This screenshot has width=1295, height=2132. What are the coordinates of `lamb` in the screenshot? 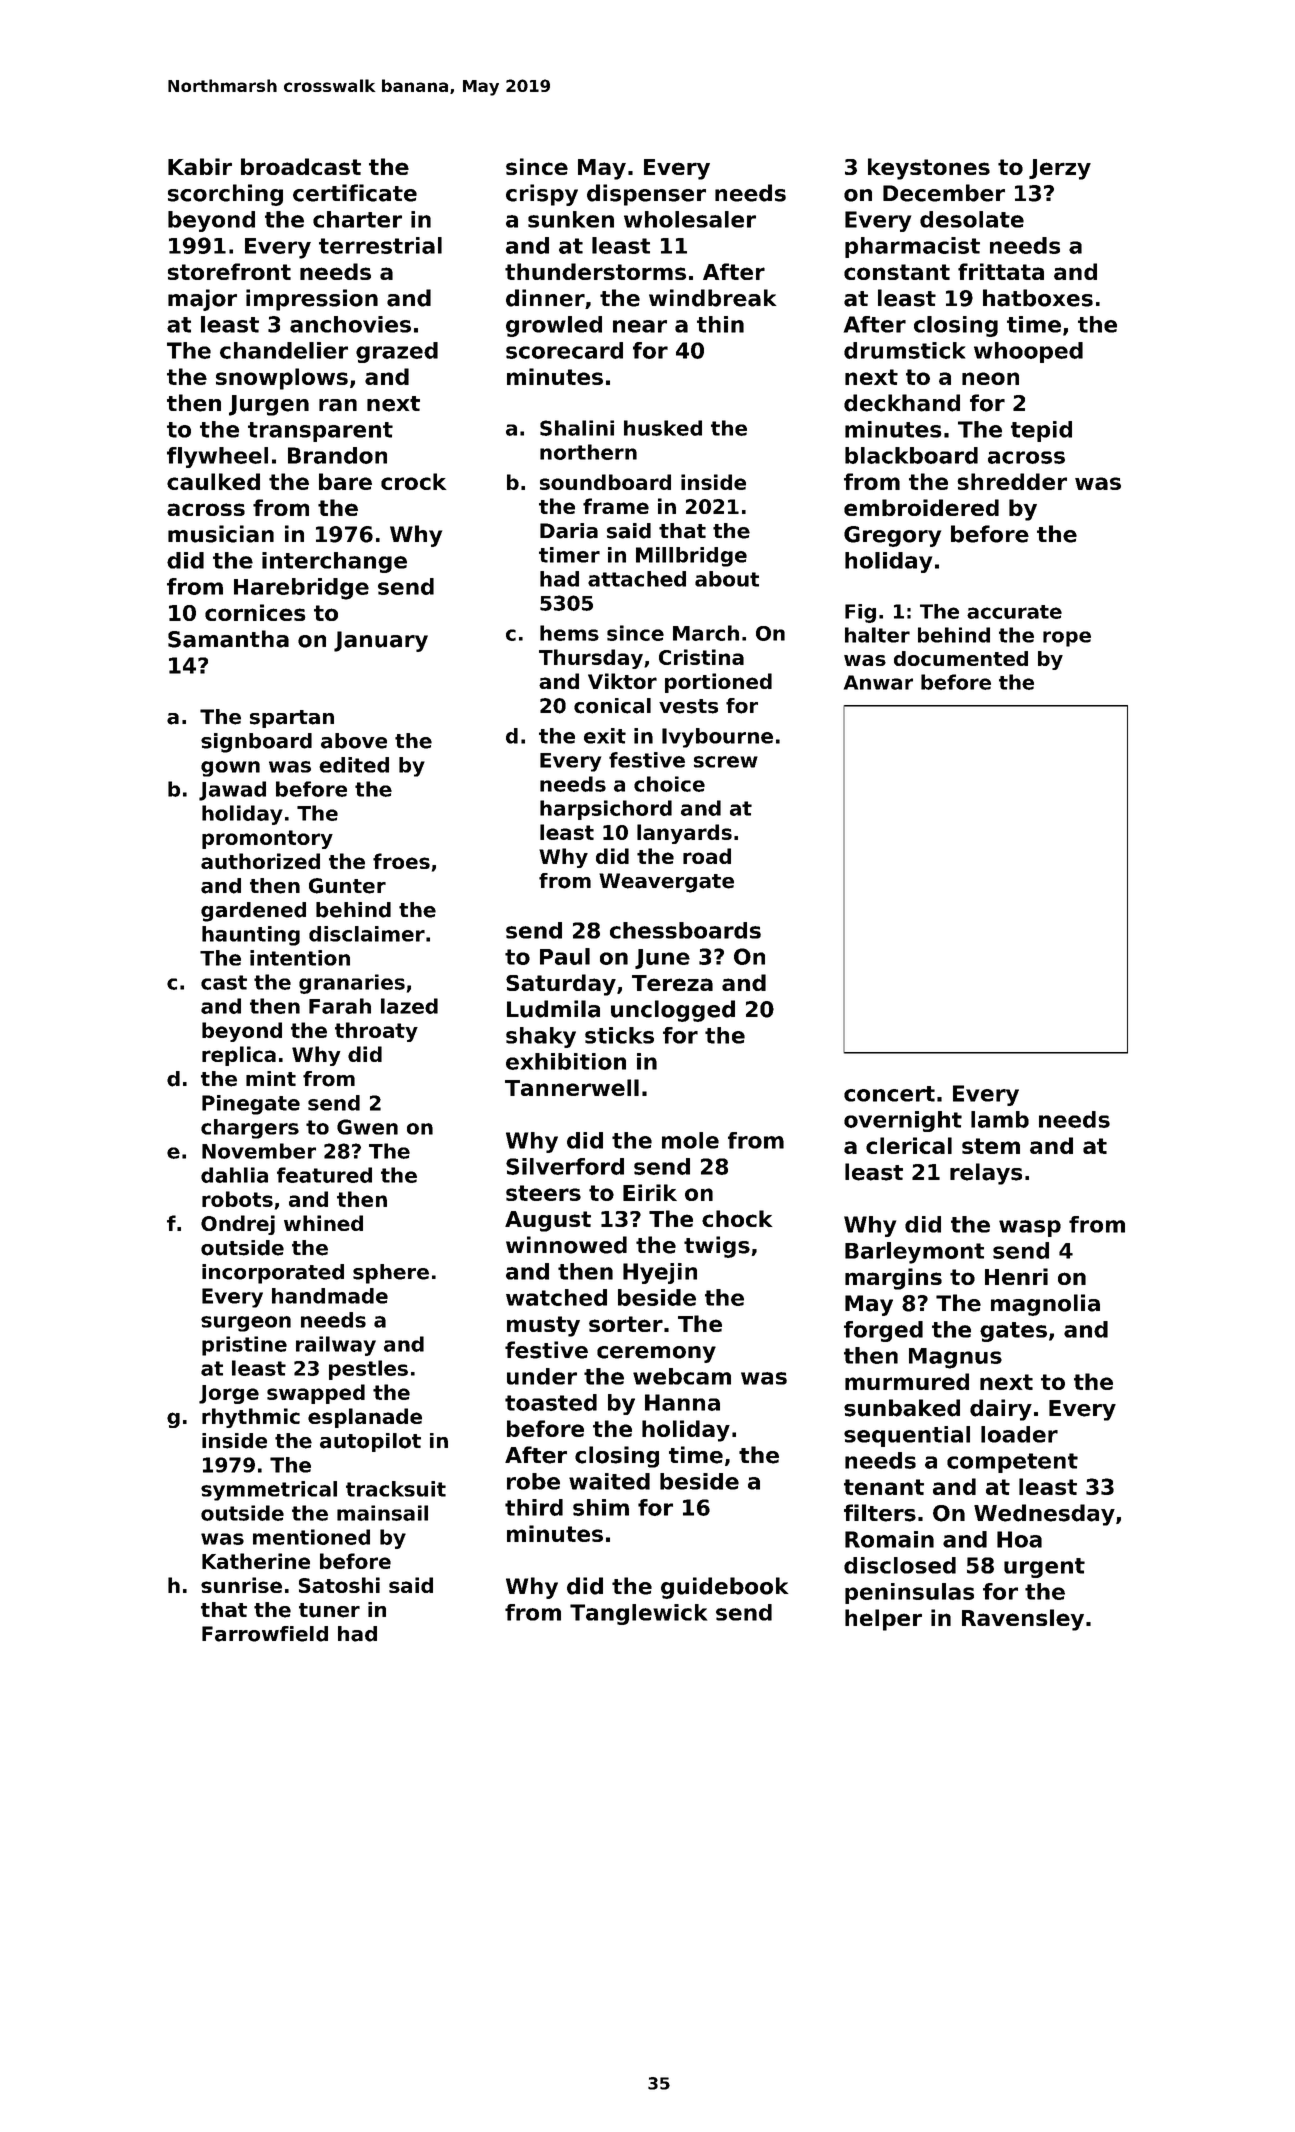 It's located at (1000, 1119).
